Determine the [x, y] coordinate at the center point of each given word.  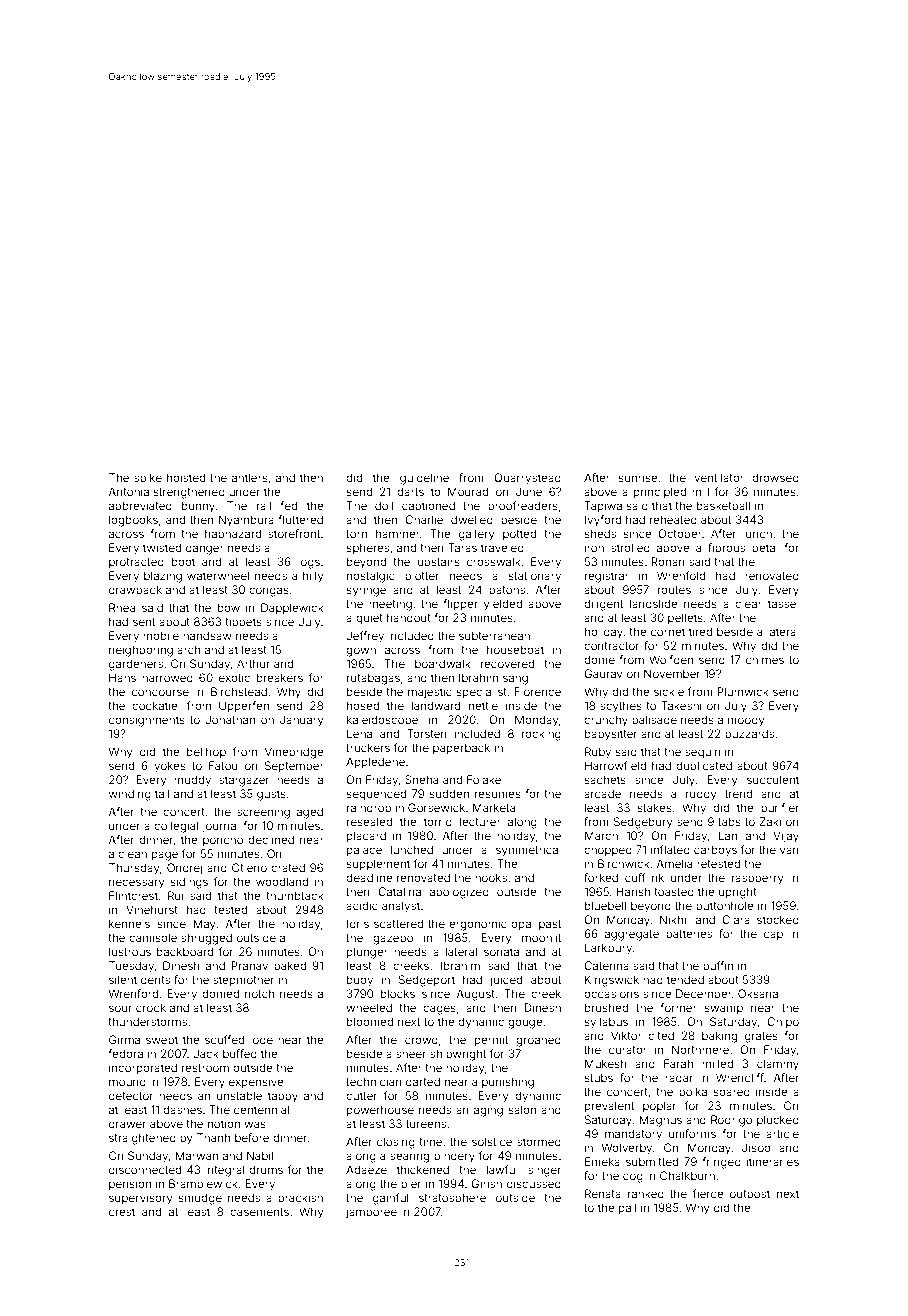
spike [148, 478]
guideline [424, 479]
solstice [492, 1141]
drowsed [775, 477]
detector [131, 1095]
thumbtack [295, 895]
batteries [689, 933]
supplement [378, 865]
